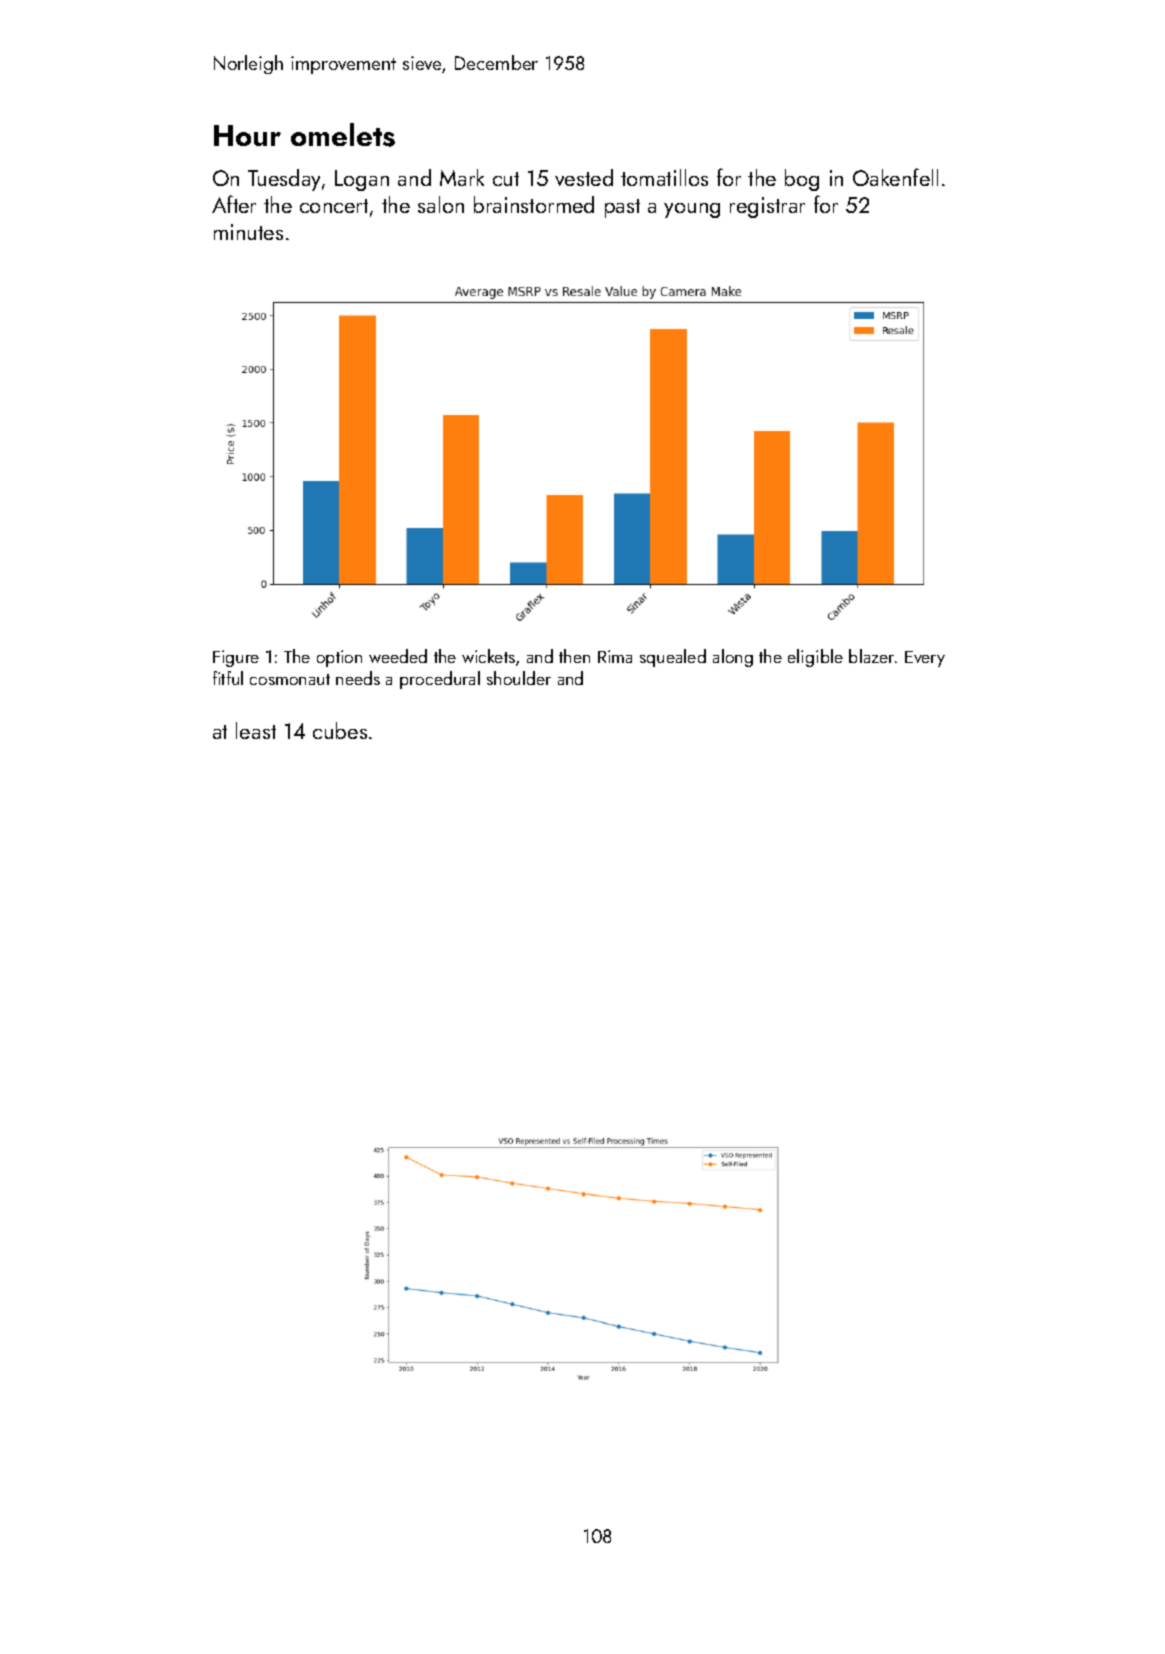 This screenshot has width=1165, height=1654. I want to click on Oakenfell, so click(895, 177).
